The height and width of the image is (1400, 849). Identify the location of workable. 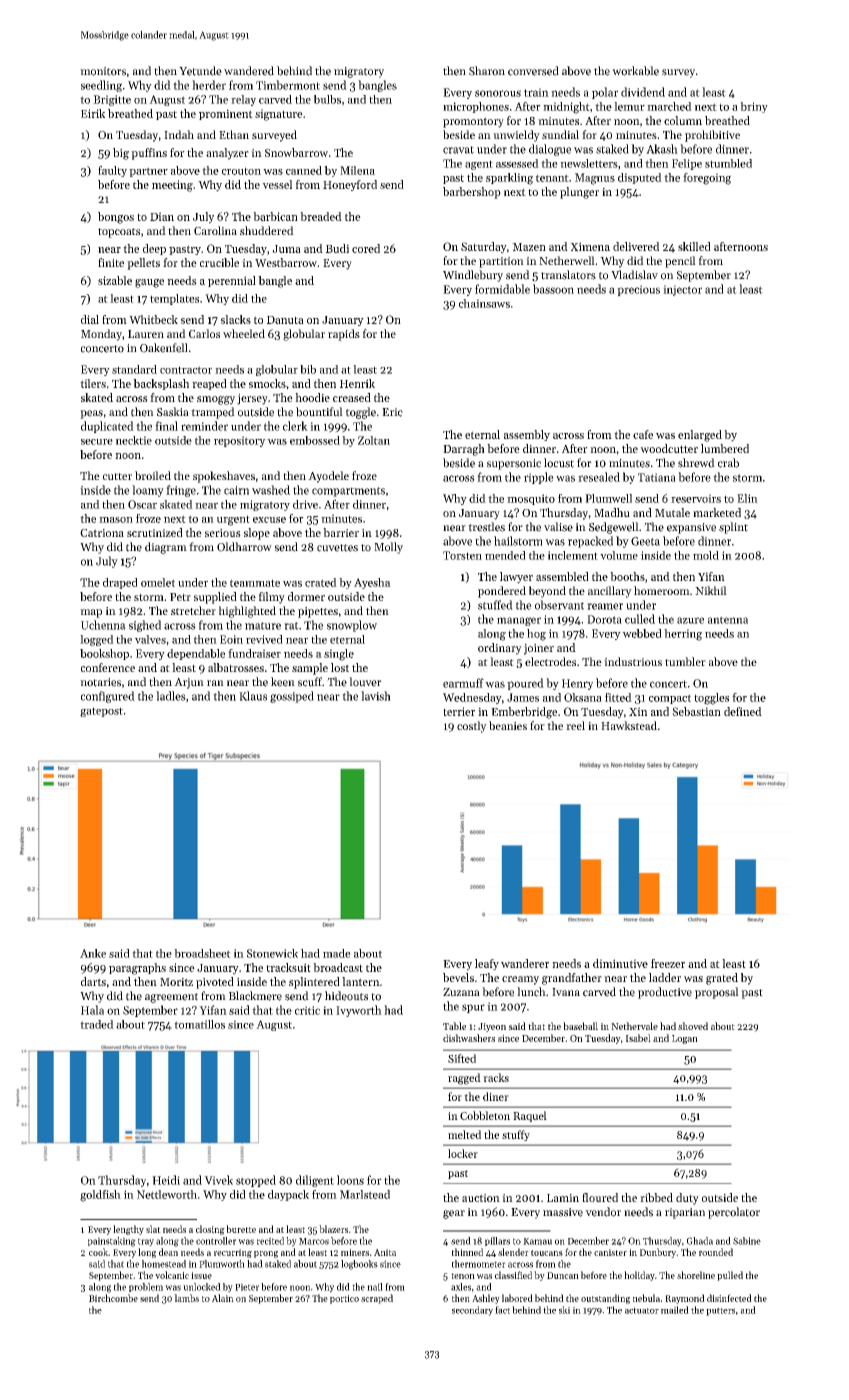
(635, 71).
